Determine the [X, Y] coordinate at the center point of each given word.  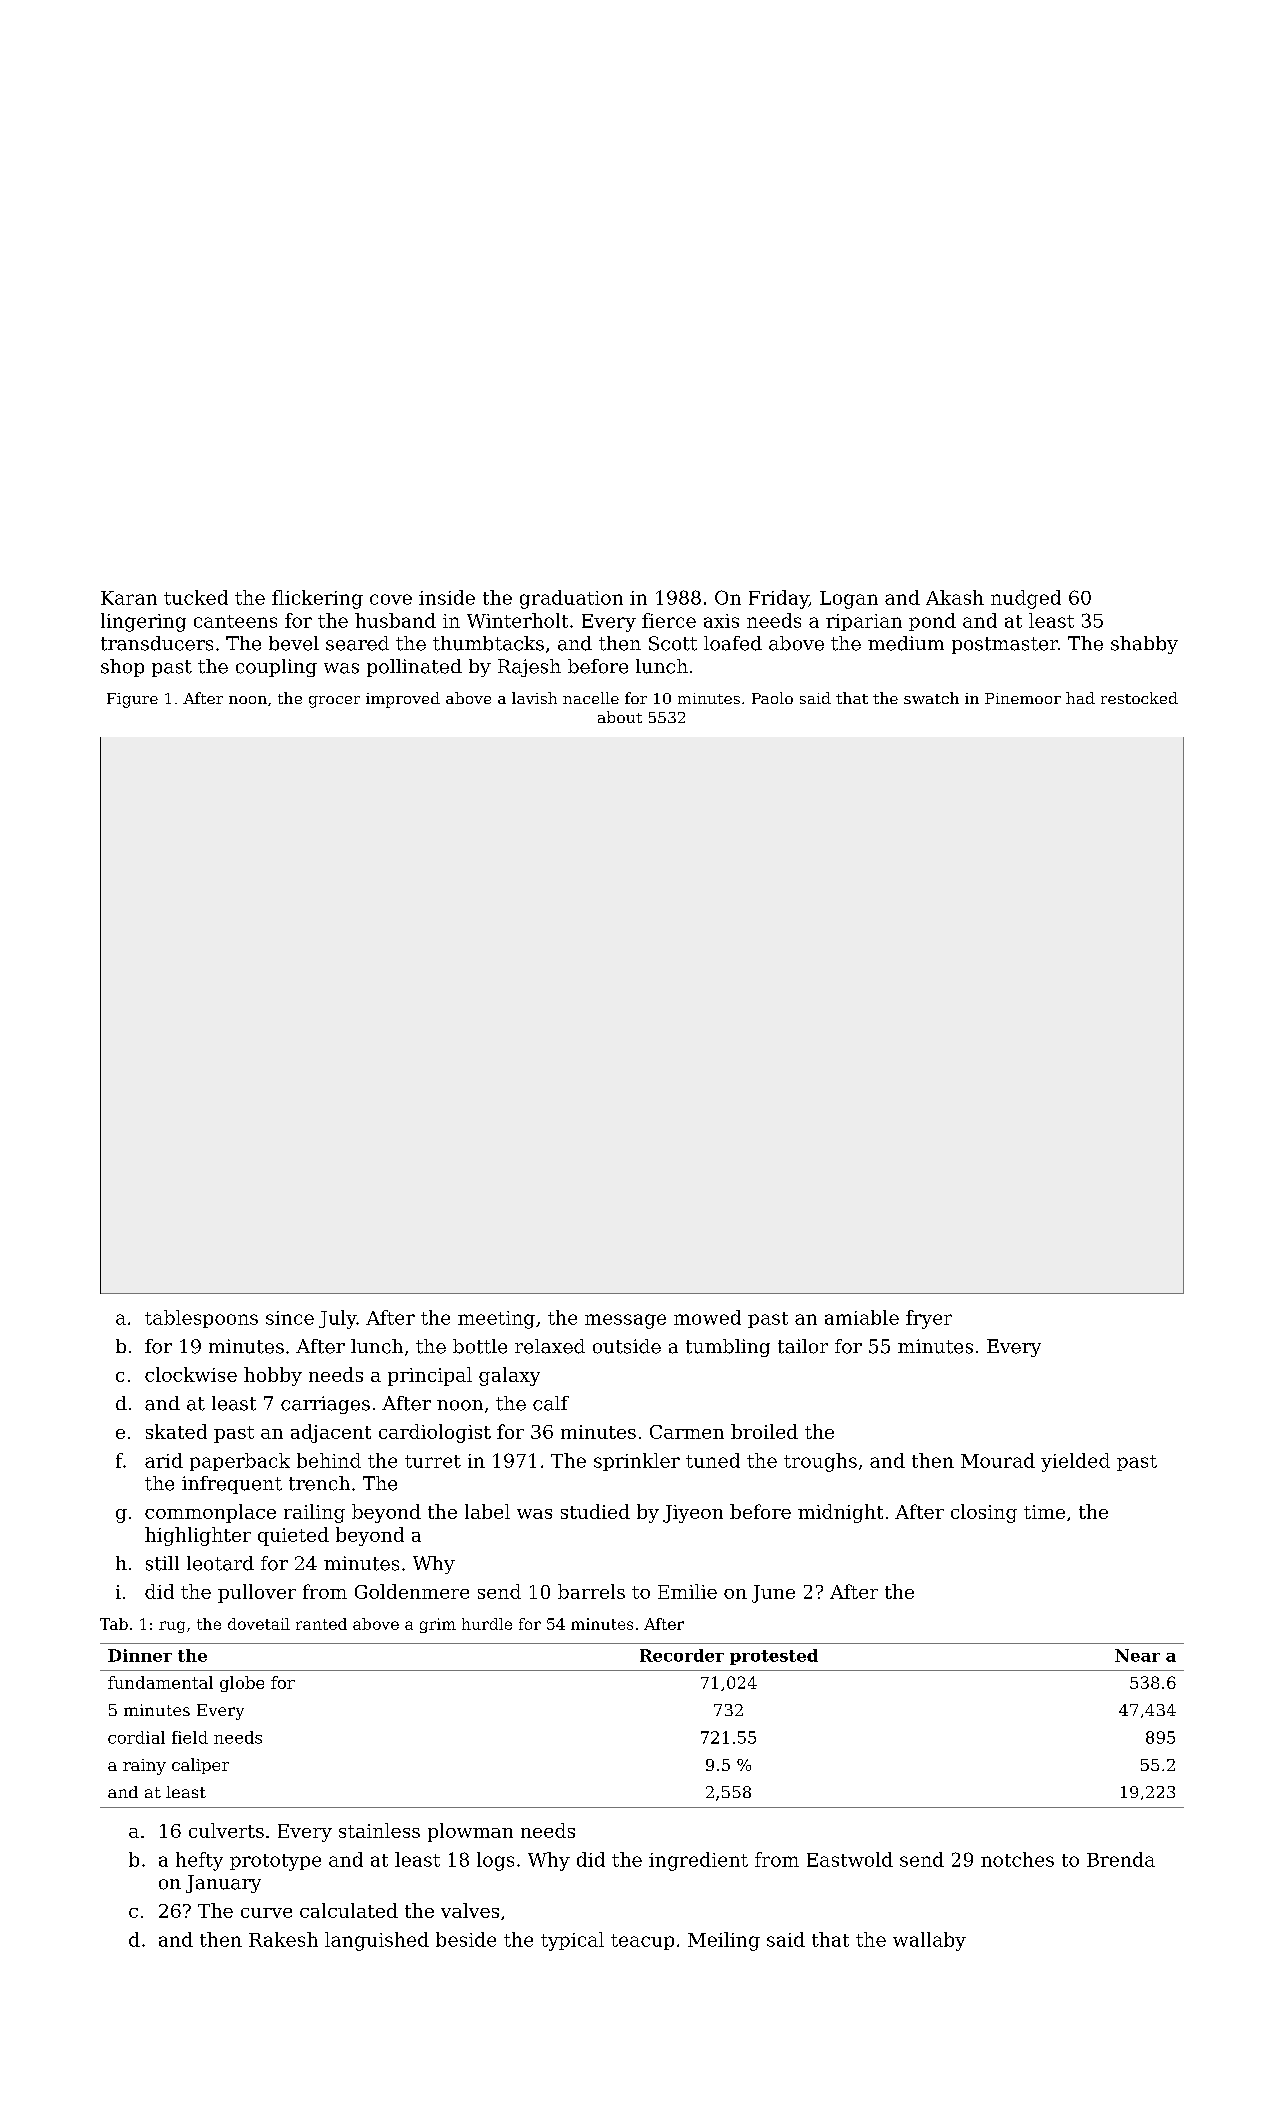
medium [906, 643]
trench [319, 1483]
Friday [779, 599]
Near [1137, 1655]
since [290, 1318]
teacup [642, 1942]
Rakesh [283, 1939]
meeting [496, 1320]
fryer [929, 1319]
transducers [157, 643]
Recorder [682, 1655]
